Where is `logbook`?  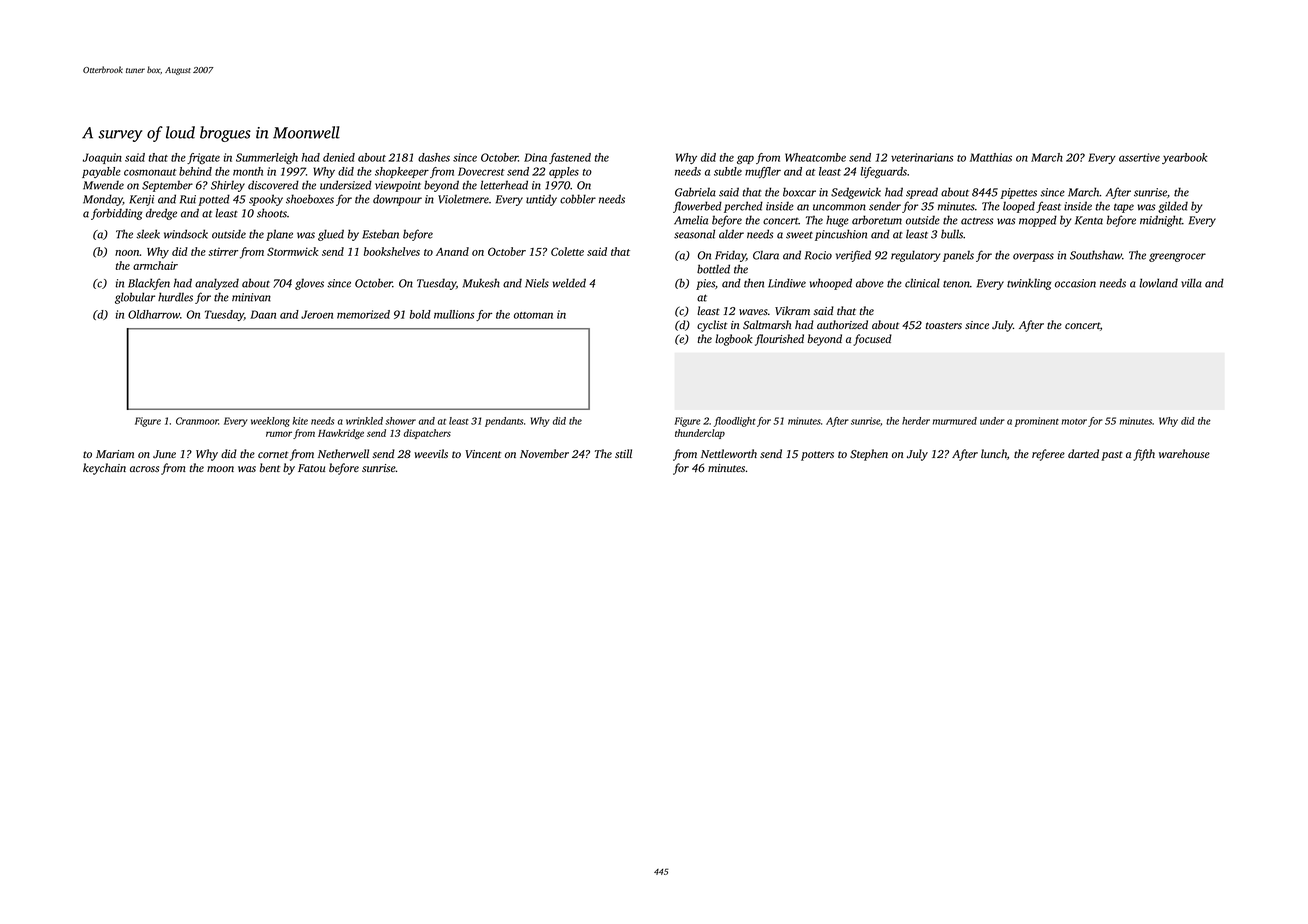 logbook is located at coordinates (733, 340).
